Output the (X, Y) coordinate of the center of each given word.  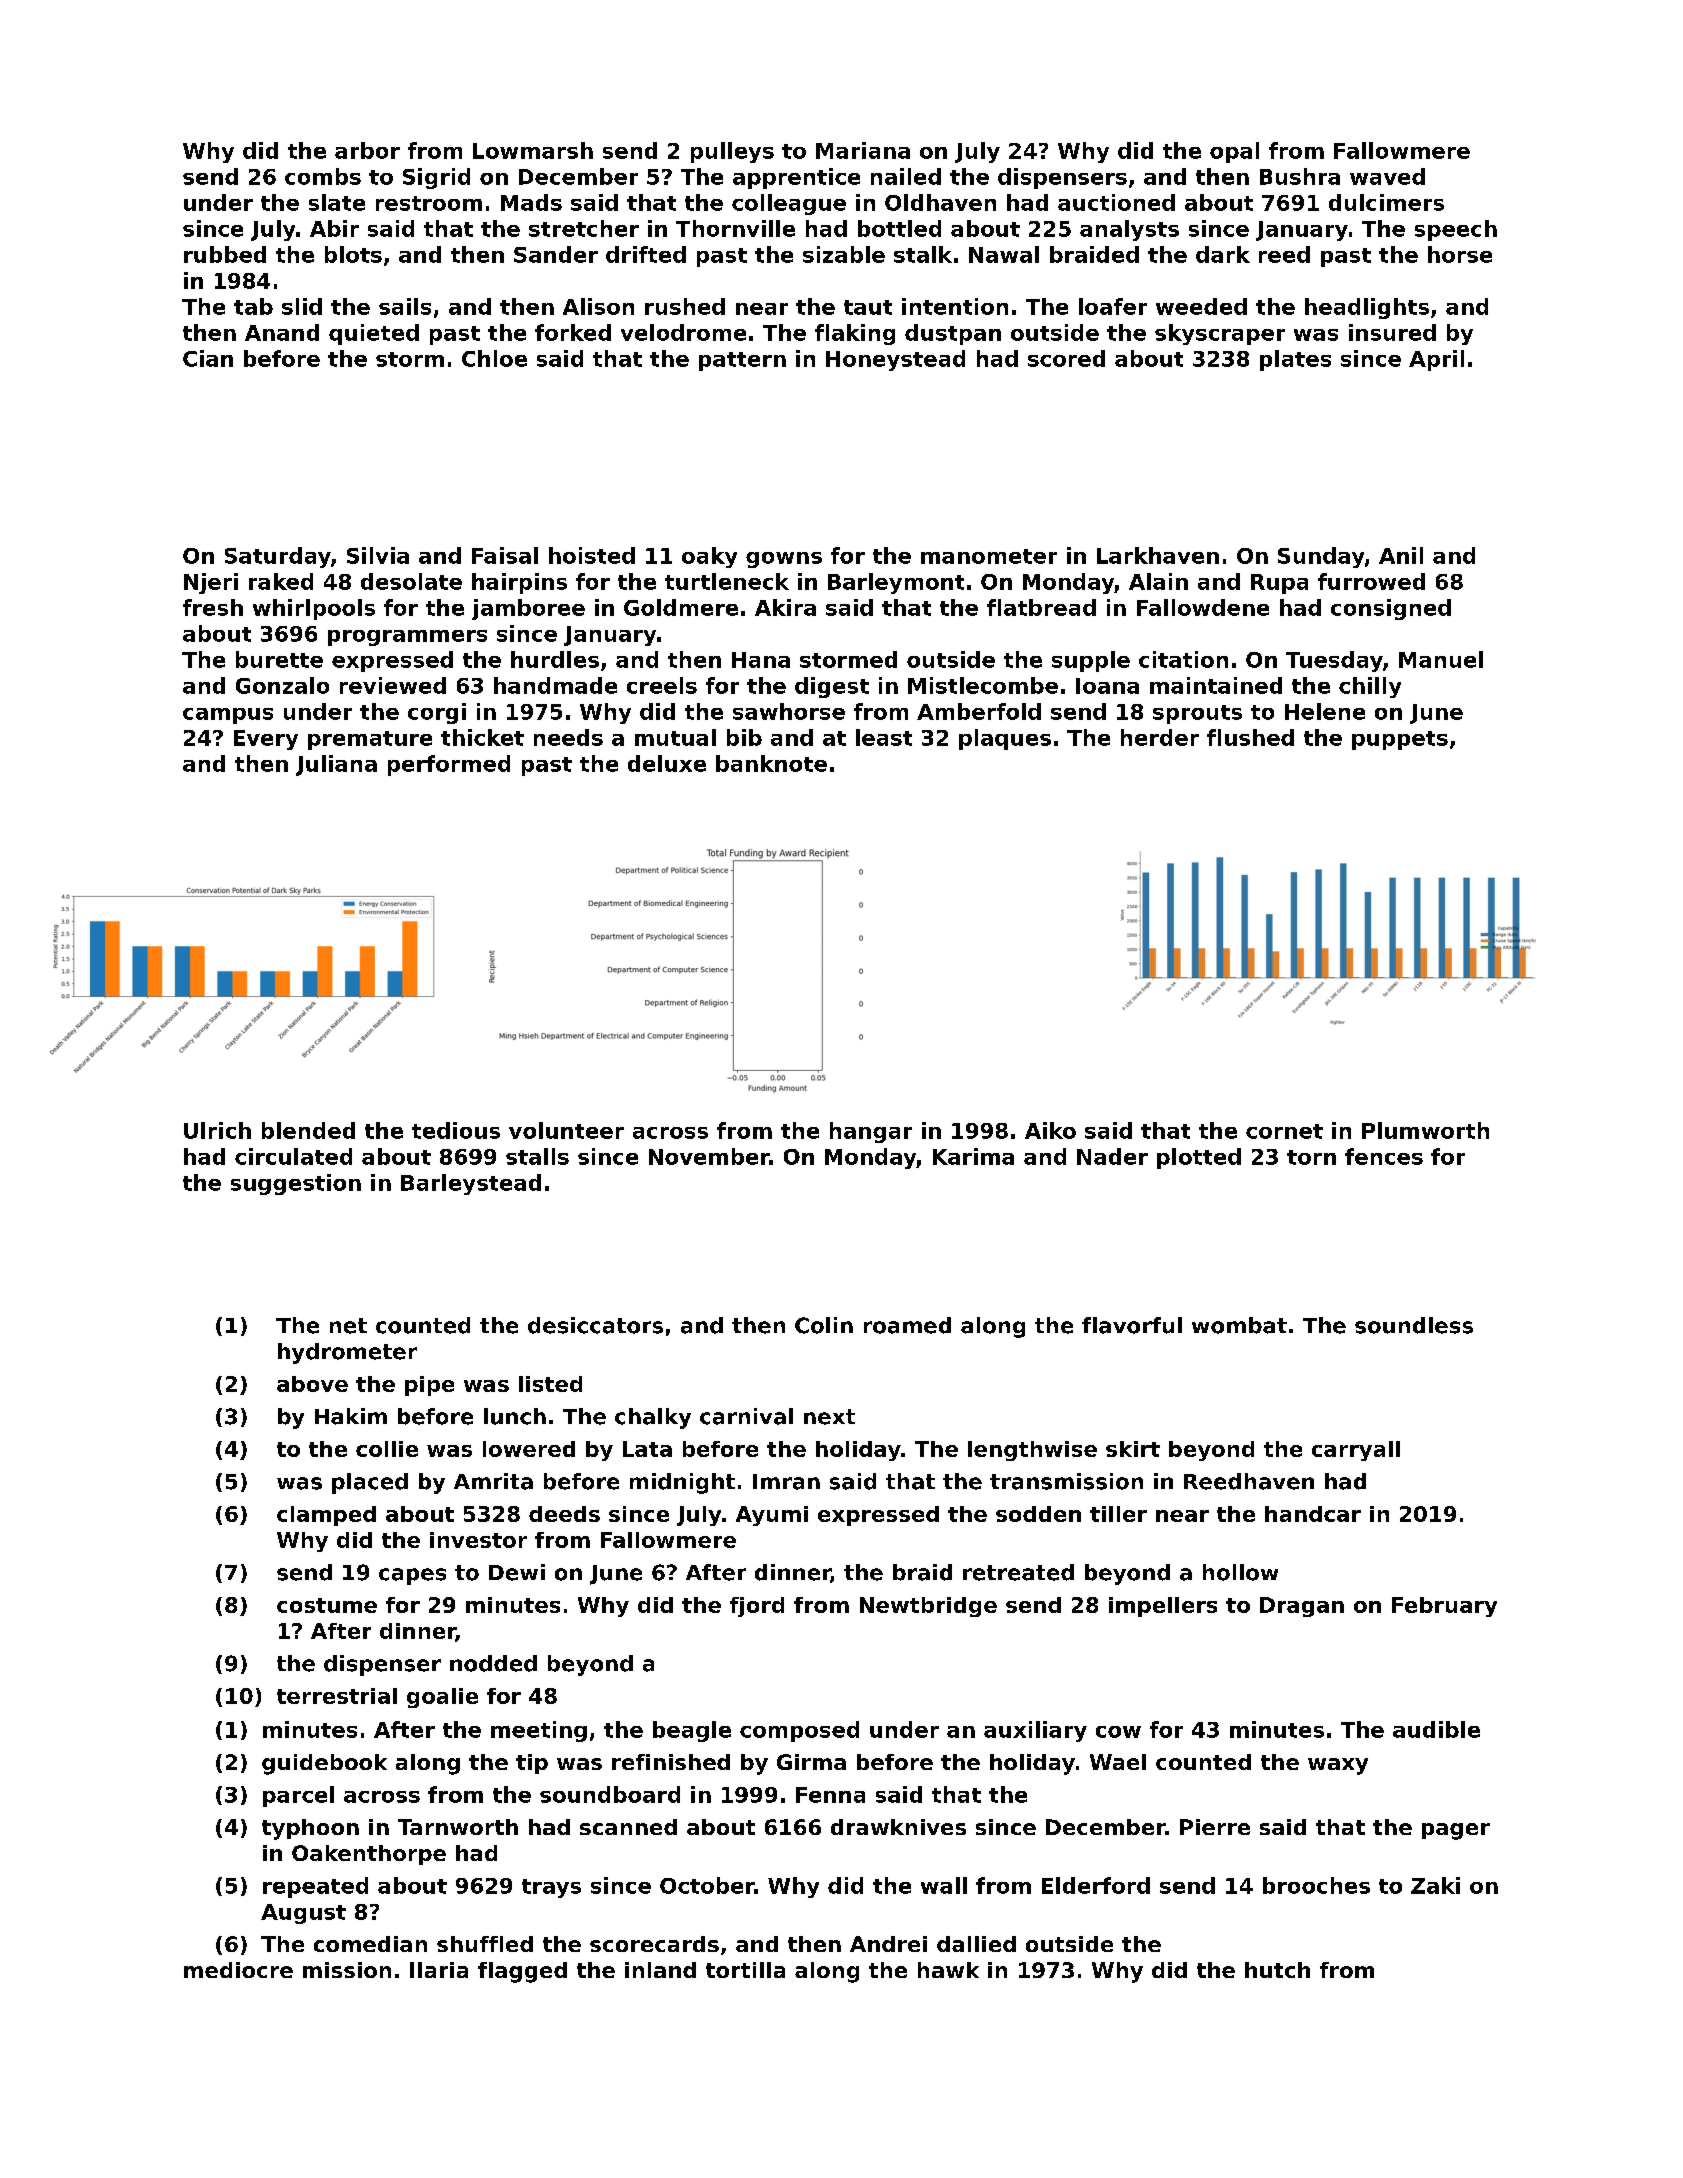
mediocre (238, 1970)
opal (1234, 152)
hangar (871, 1132)
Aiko (1050, 1130)
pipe (429, 1386)
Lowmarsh (533, 150)
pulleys (732, 152)
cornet (1284, 1131)
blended (308, 1130)
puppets (1400, 740)
